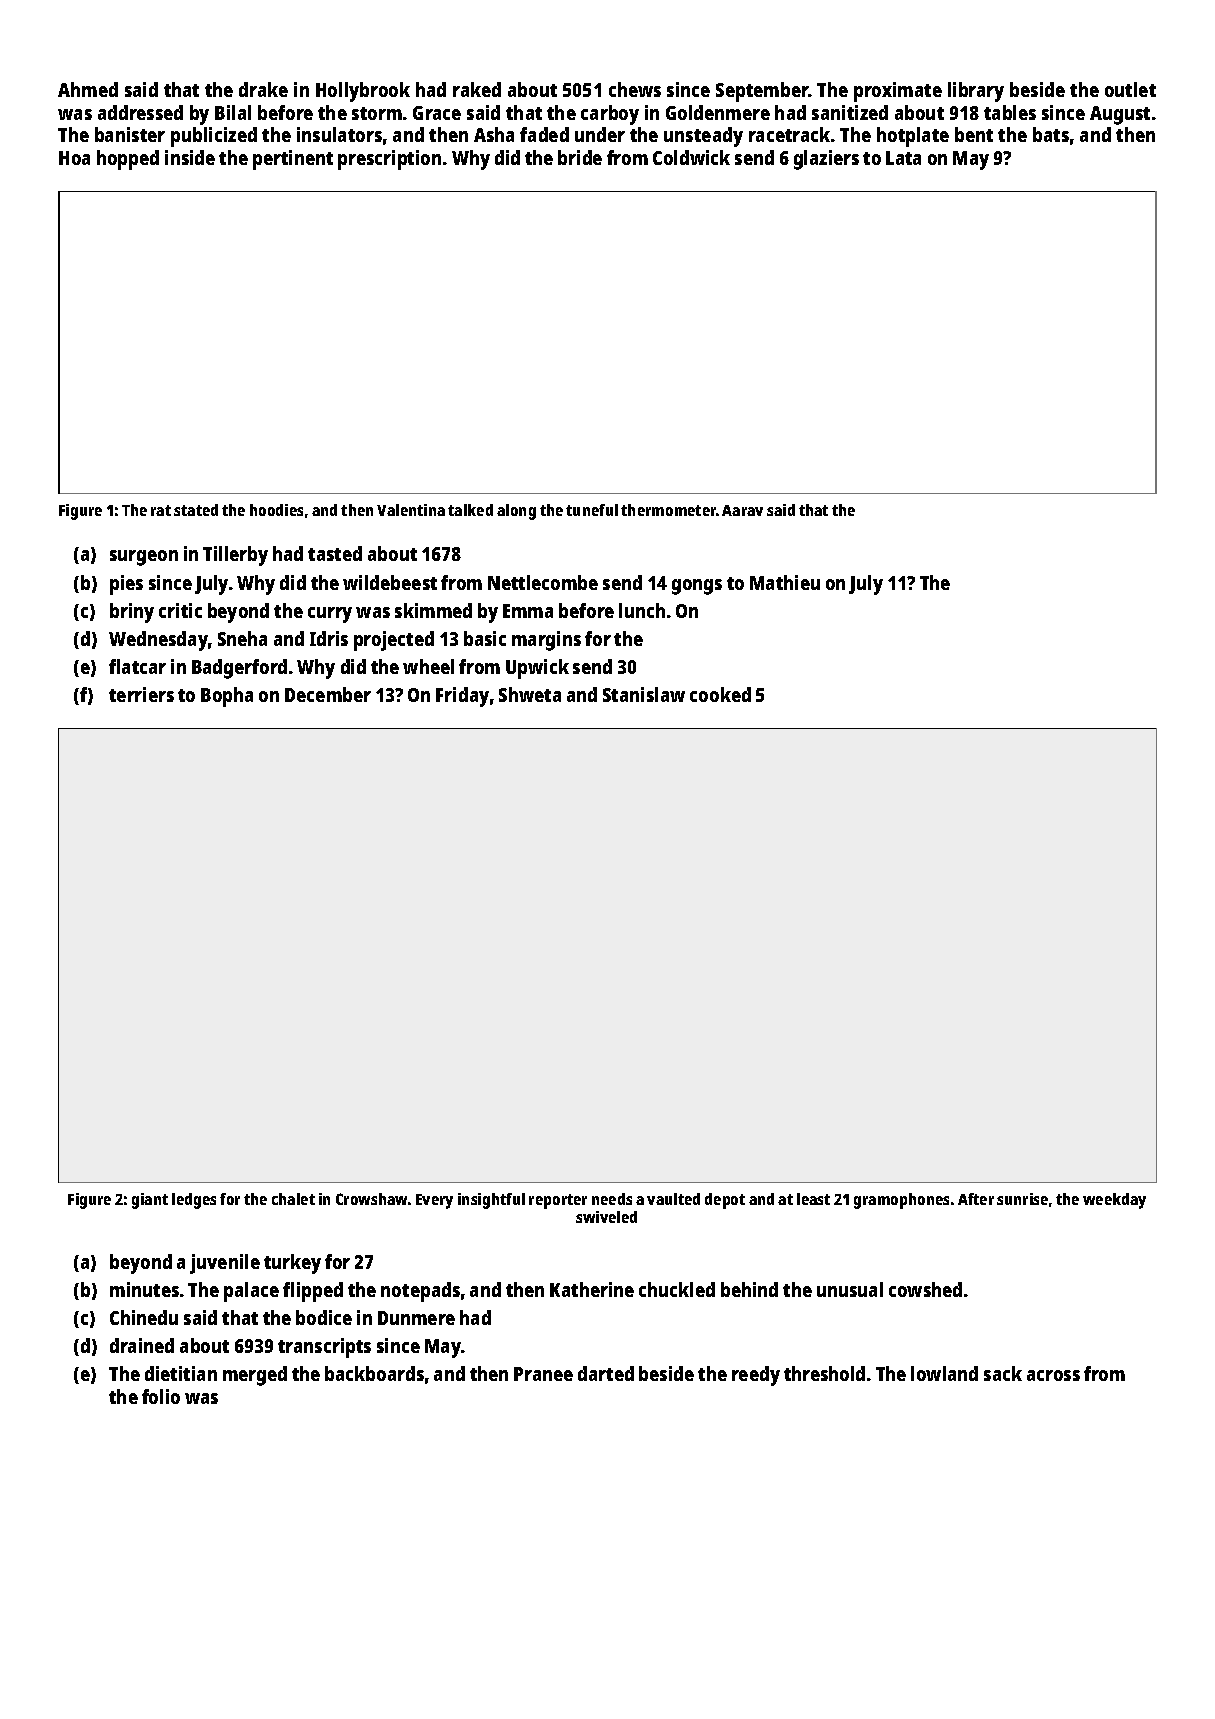 This page has width=1215, height=1719. What do you see at coordinates (530, 694) in the page?
I see `Shweta` at bounding box center [530, 694].
